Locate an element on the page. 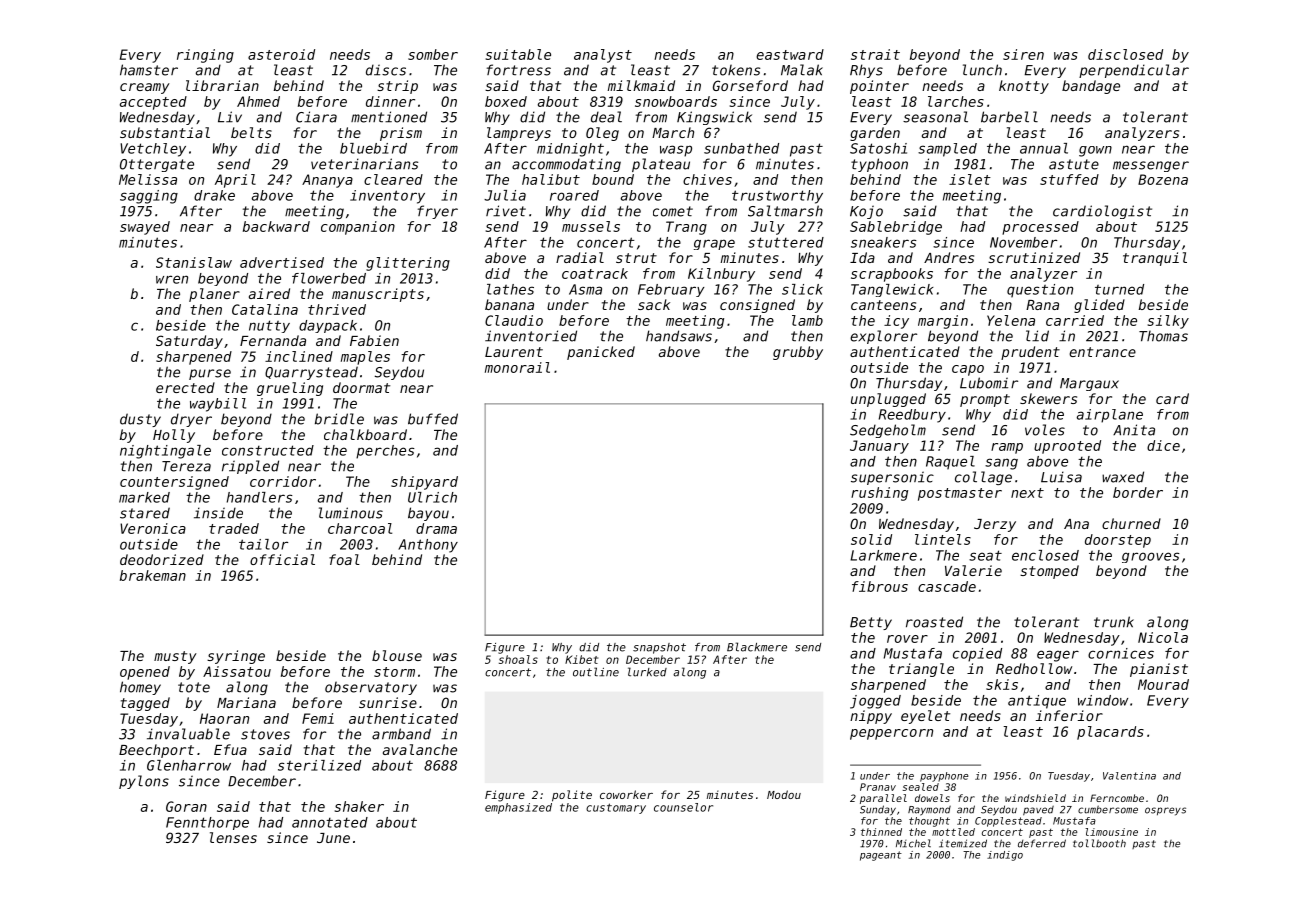 The width and height of the page is (1308, 924). monorail is located at coordinates (517, 367).
